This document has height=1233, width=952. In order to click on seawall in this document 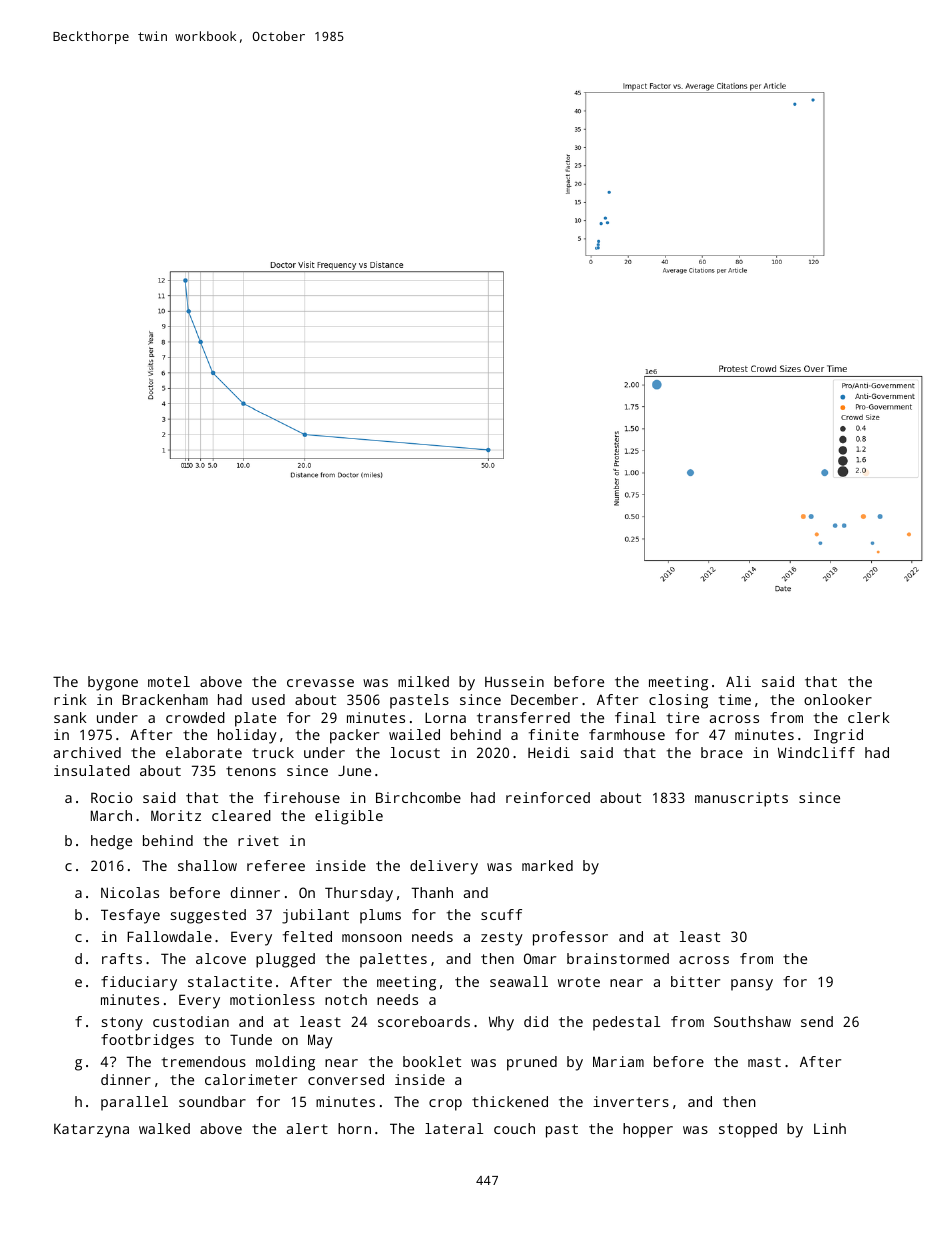, I will do `click(519, 981)`.
